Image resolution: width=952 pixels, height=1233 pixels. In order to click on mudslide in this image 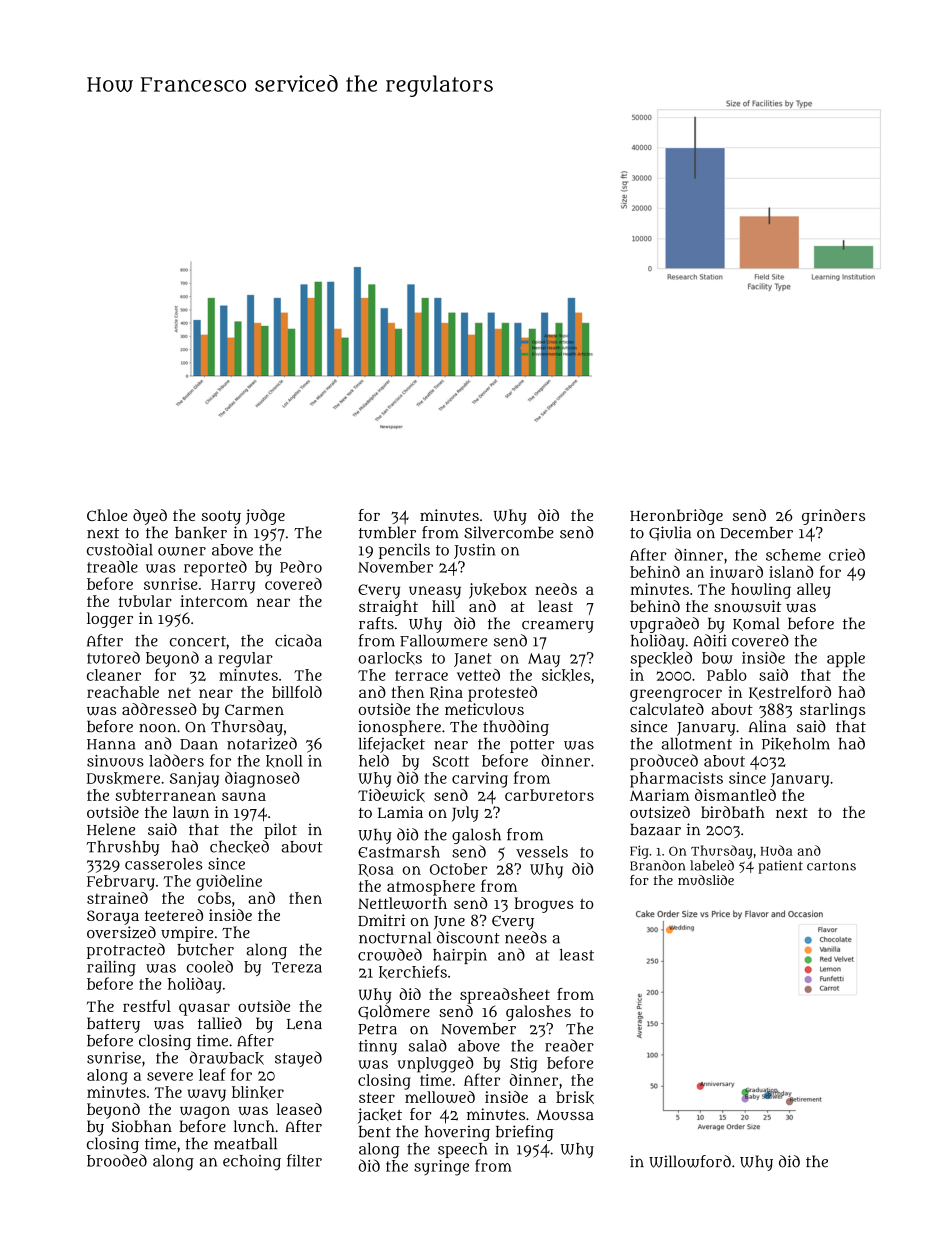, I will do `click(706, 880)`.
